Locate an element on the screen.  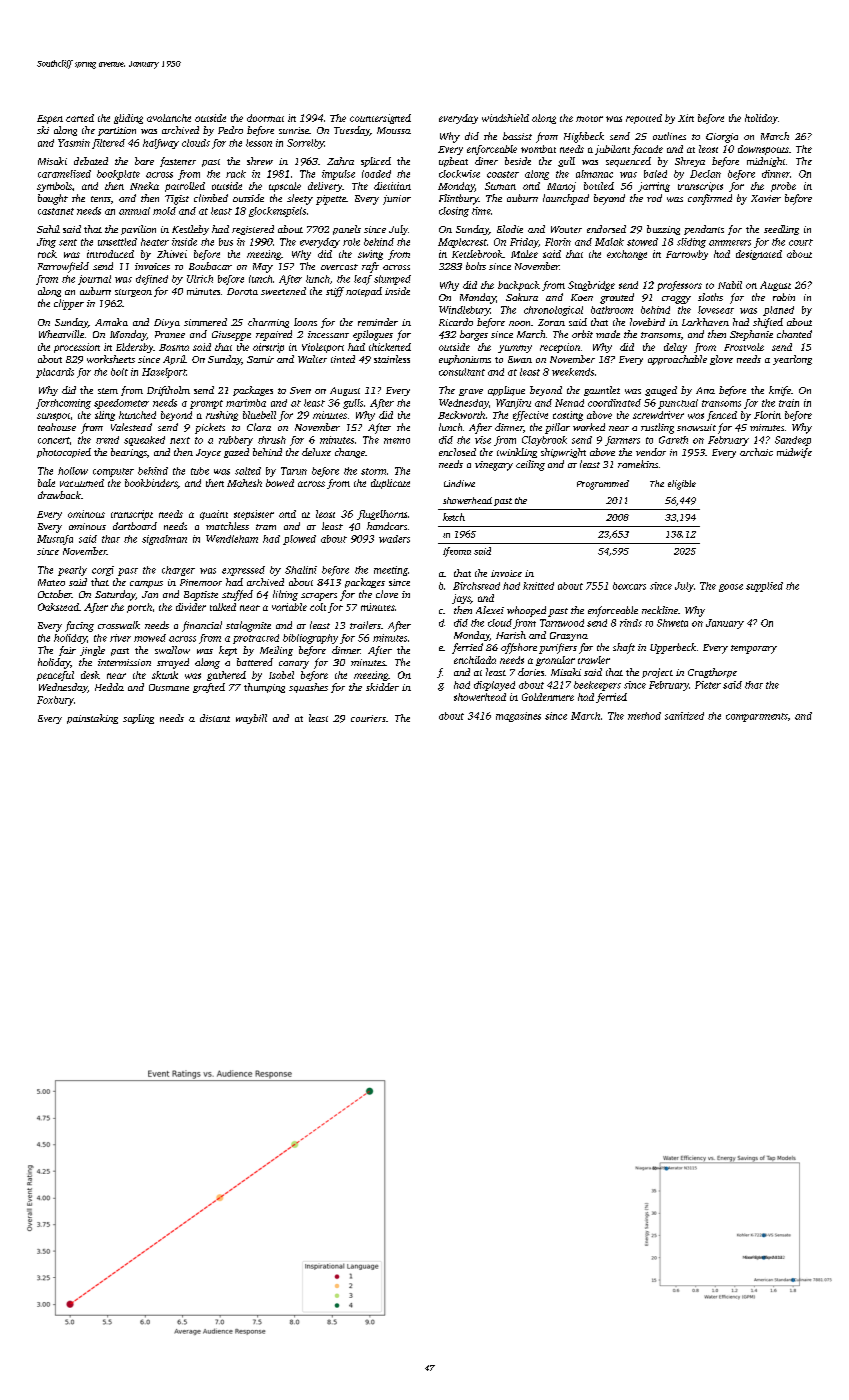
worksheets is located at coordinates (111, 359).
